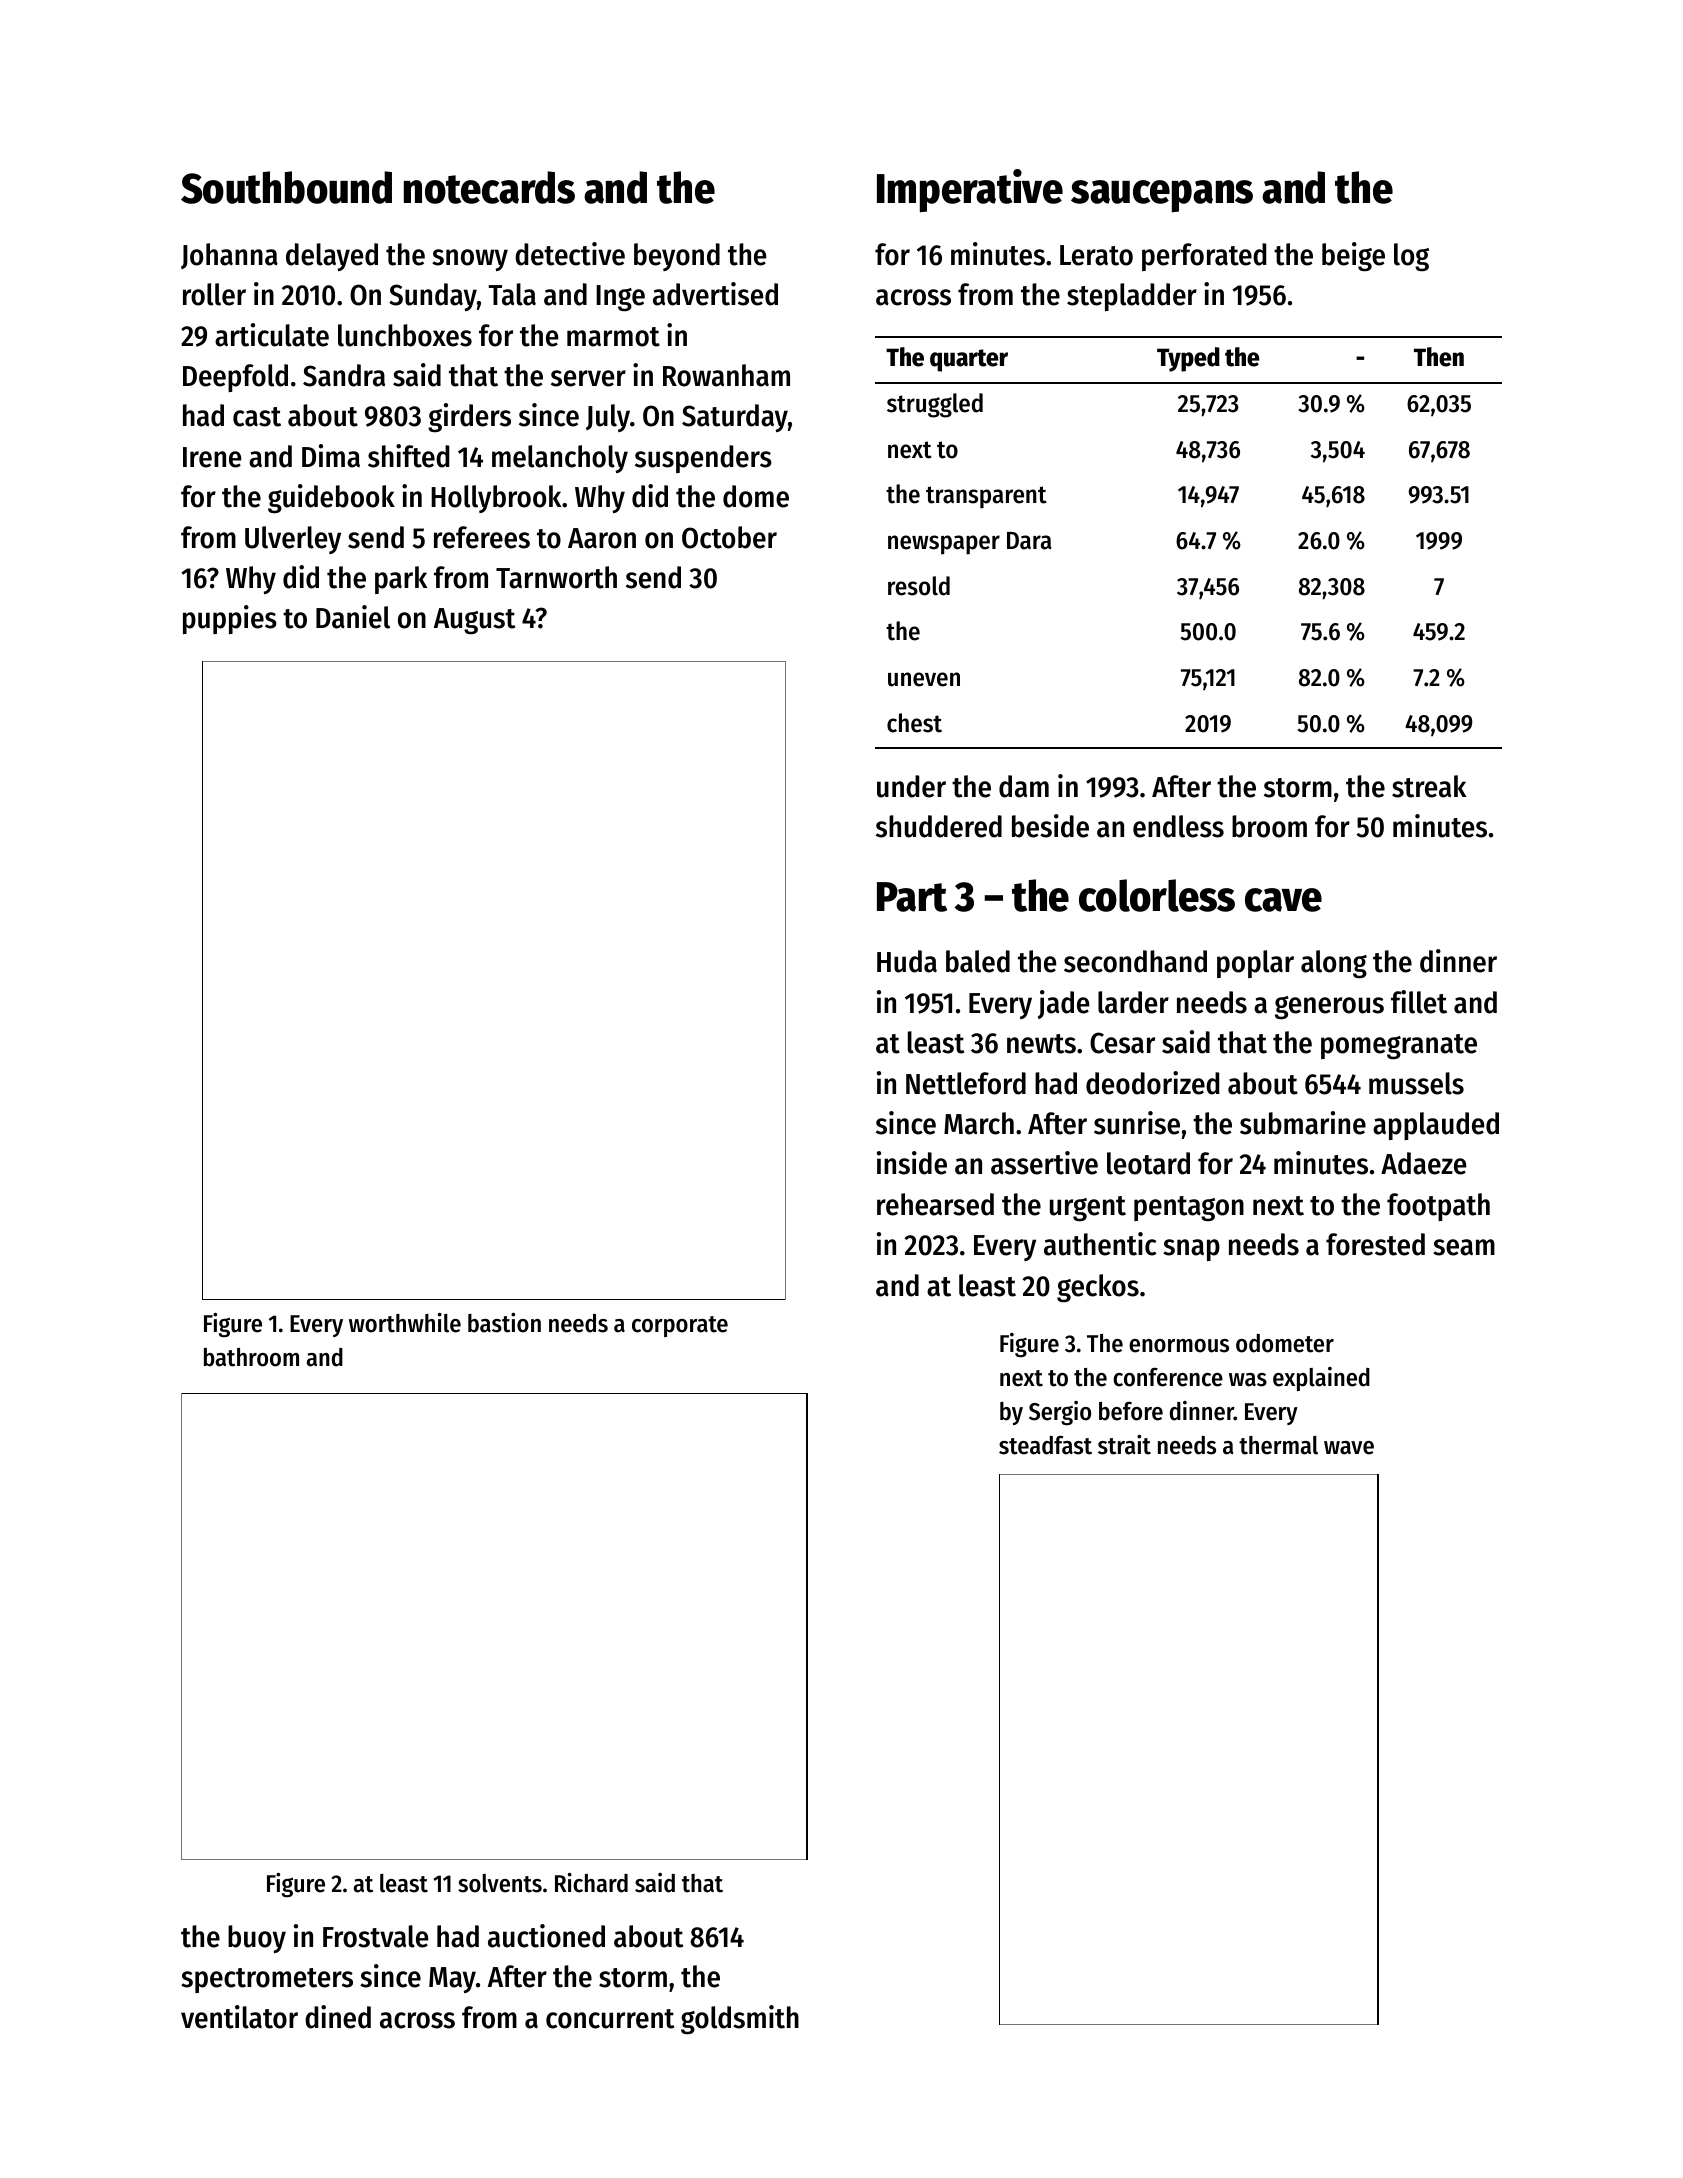  What do you see at coordinates (500, 1883) in the screenshot?
I see `solvents` at bounding box center [500, 1883].
